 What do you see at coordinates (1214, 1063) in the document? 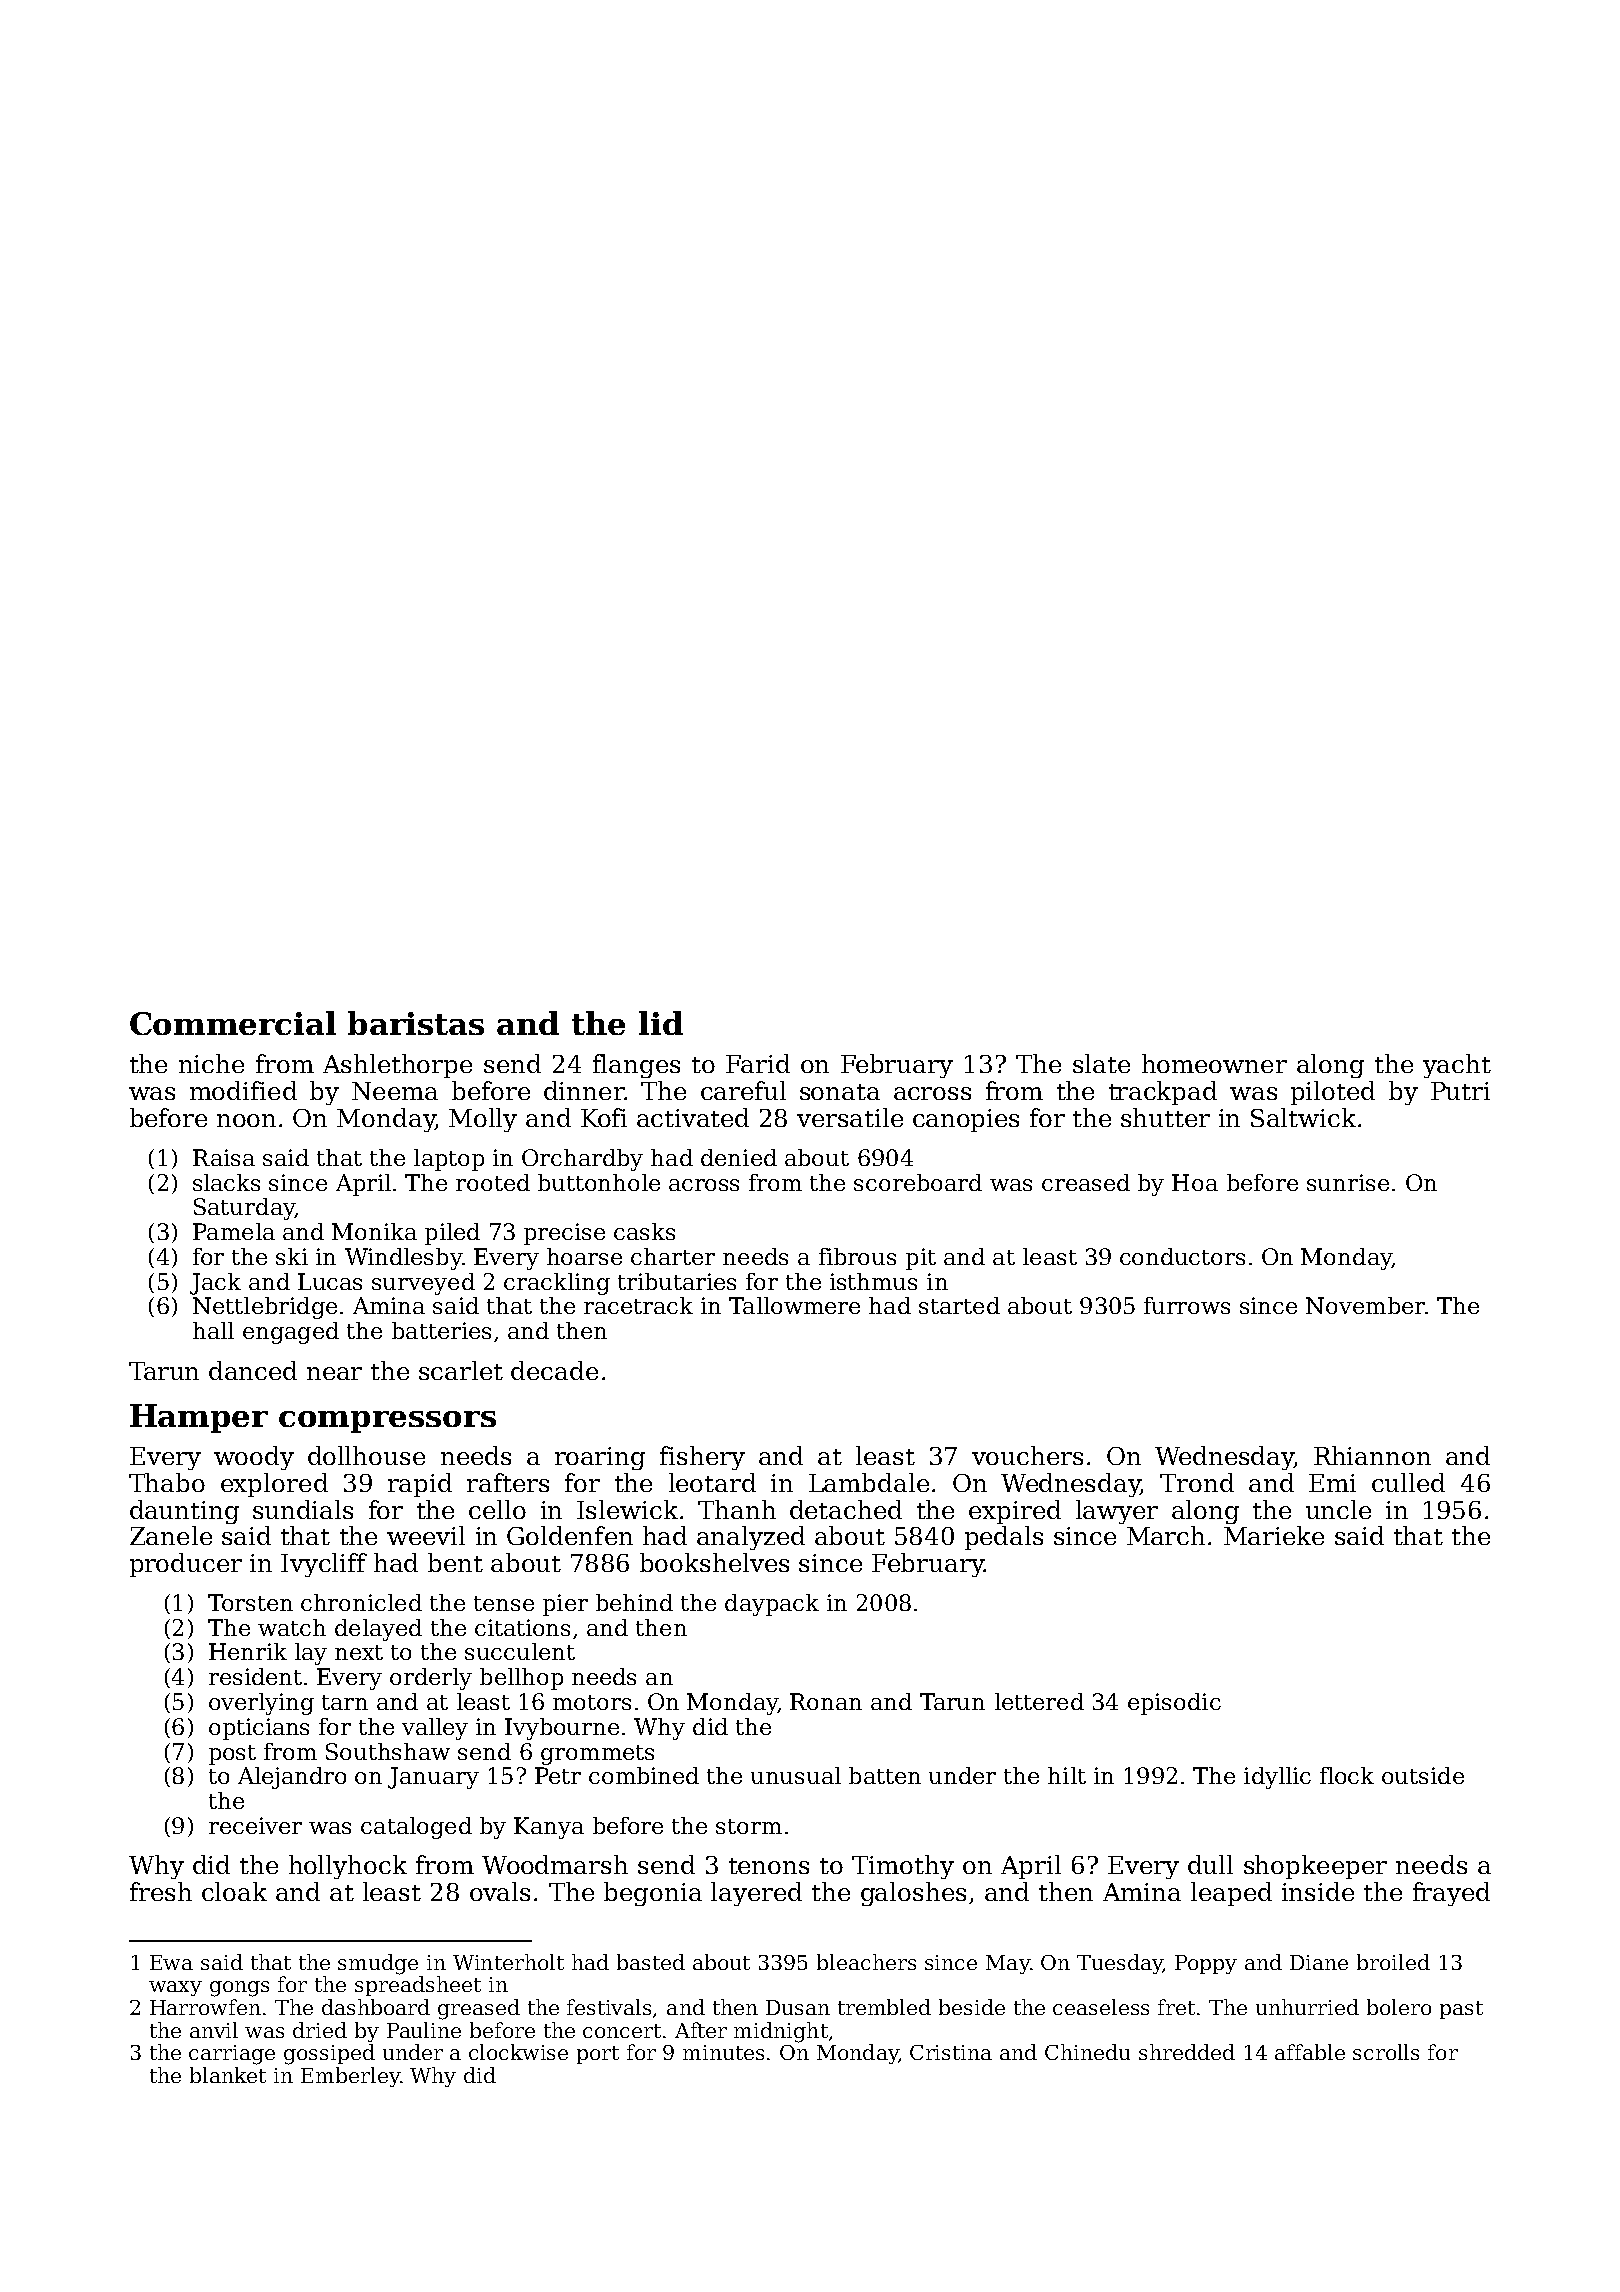
I see `homeowner` at bounding box center [1214, 1063].
